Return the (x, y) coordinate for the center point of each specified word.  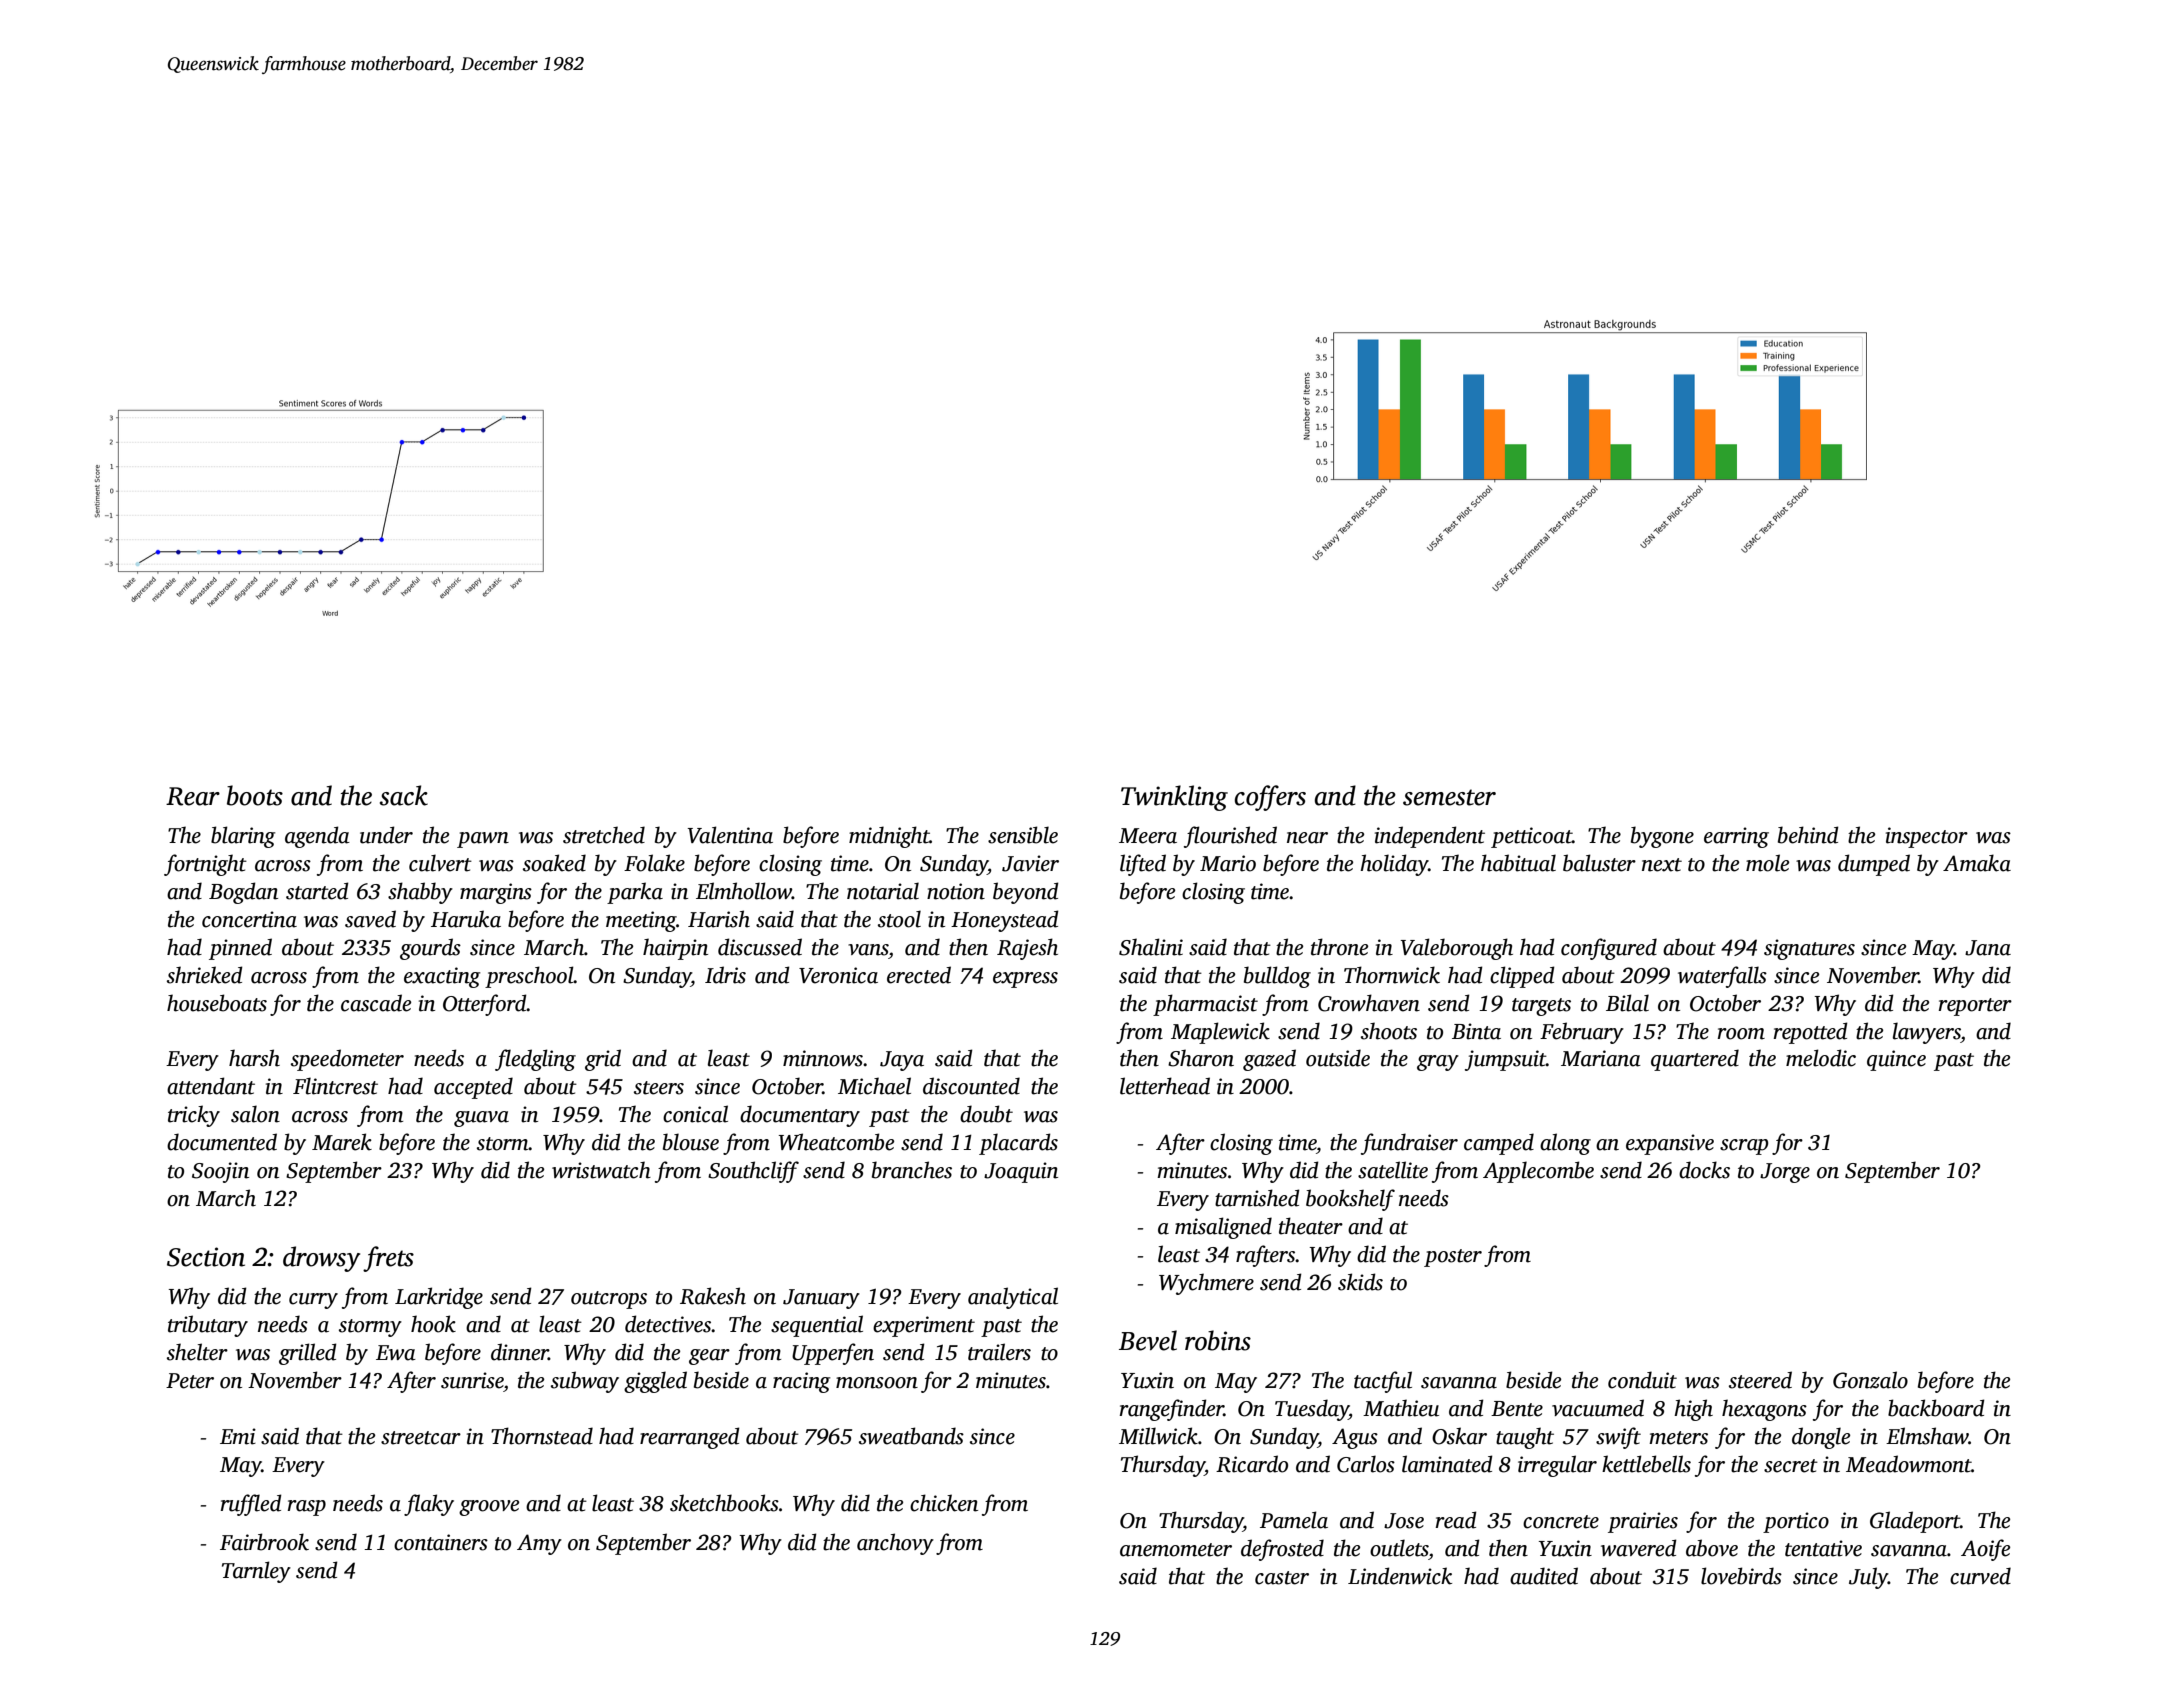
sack (404, 795)
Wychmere (1206, 1284)
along (1565, 1144)
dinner (520, 1352)
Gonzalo (1870, 1380)
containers (441, 1542)
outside (1338, 1058)
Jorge (1785, 1173)
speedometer (347, 1060)
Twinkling (1174, 798)
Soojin (220, 1172)
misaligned (1223, 1228)
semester (1449, 797)
